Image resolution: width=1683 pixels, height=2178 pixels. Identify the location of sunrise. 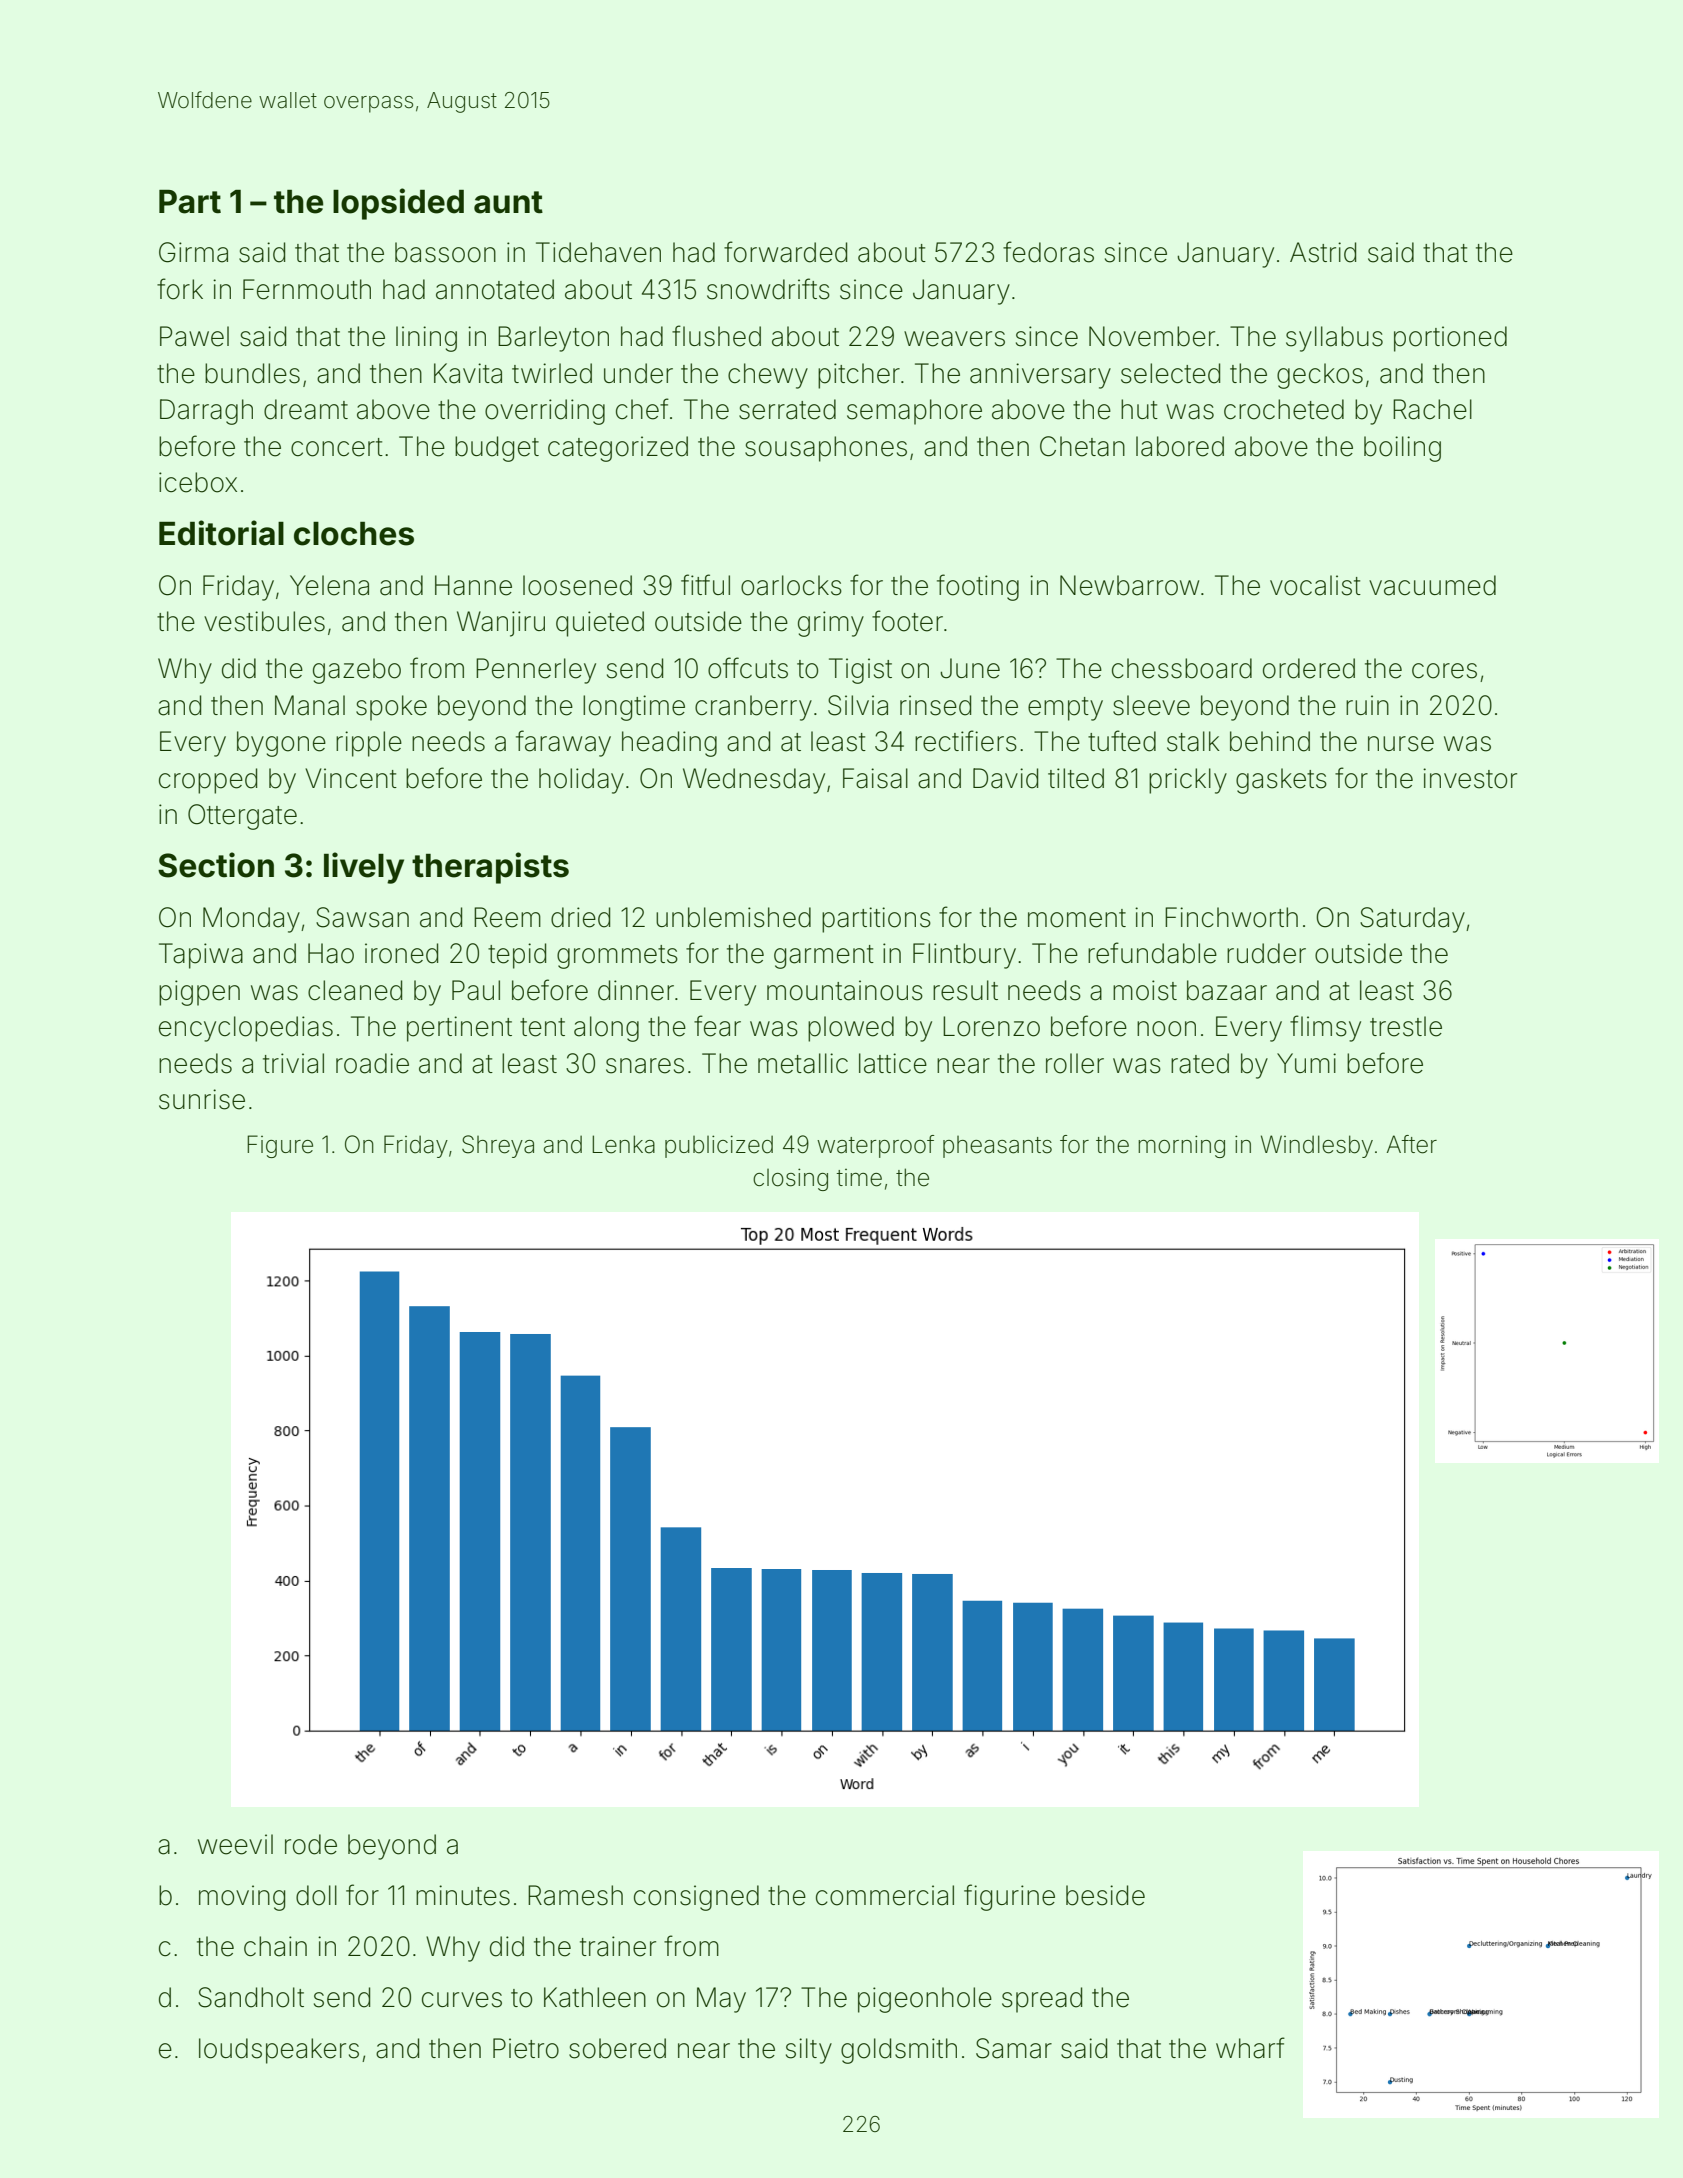
(202, 1099).
